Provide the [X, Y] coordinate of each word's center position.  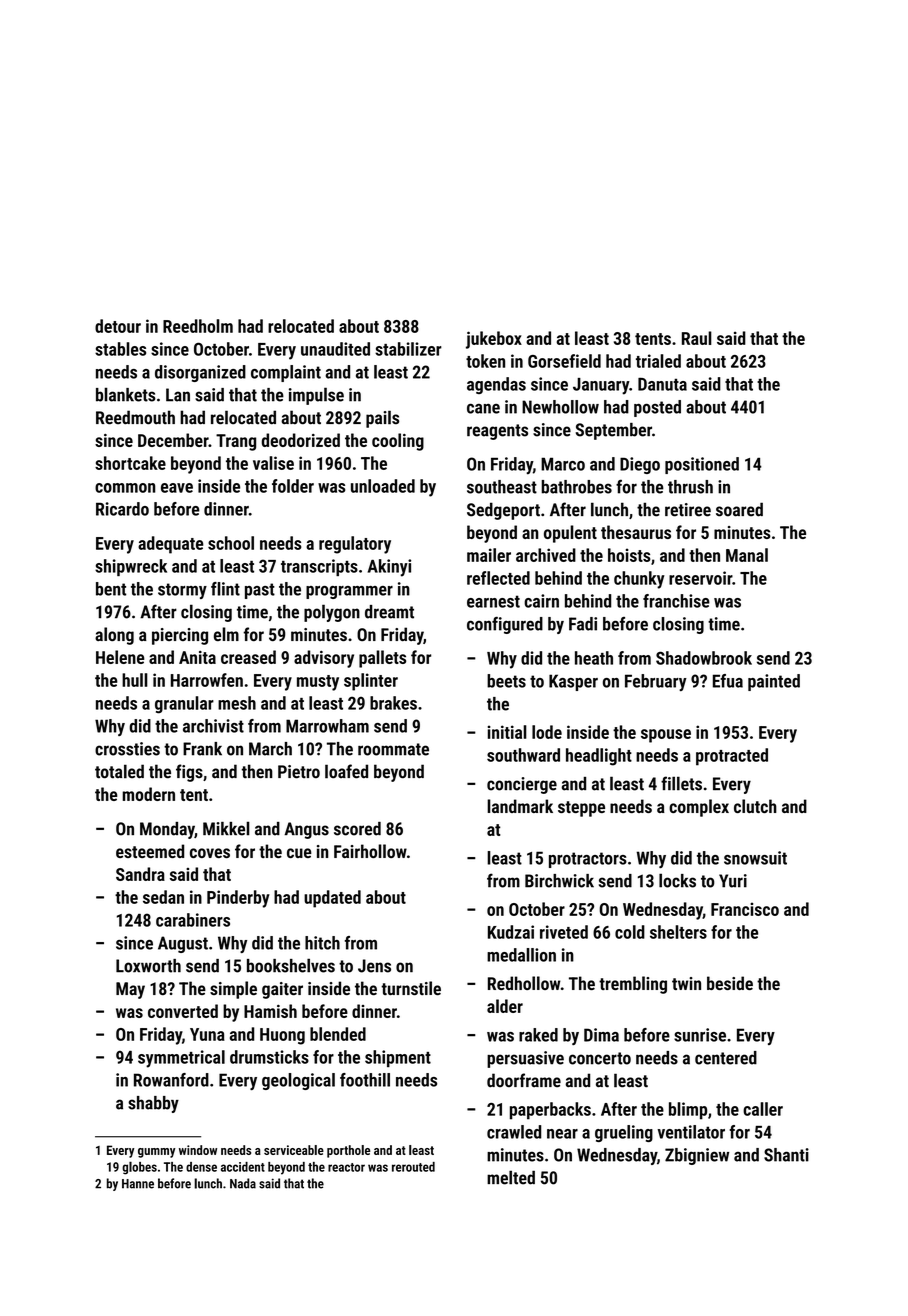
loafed [346, 771]
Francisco [745, 909]
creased [248, 657]
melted [511, 1177]
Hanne [138, 1184]
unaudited [335, 349]
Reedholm [198, 326]
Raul [697, 338]
